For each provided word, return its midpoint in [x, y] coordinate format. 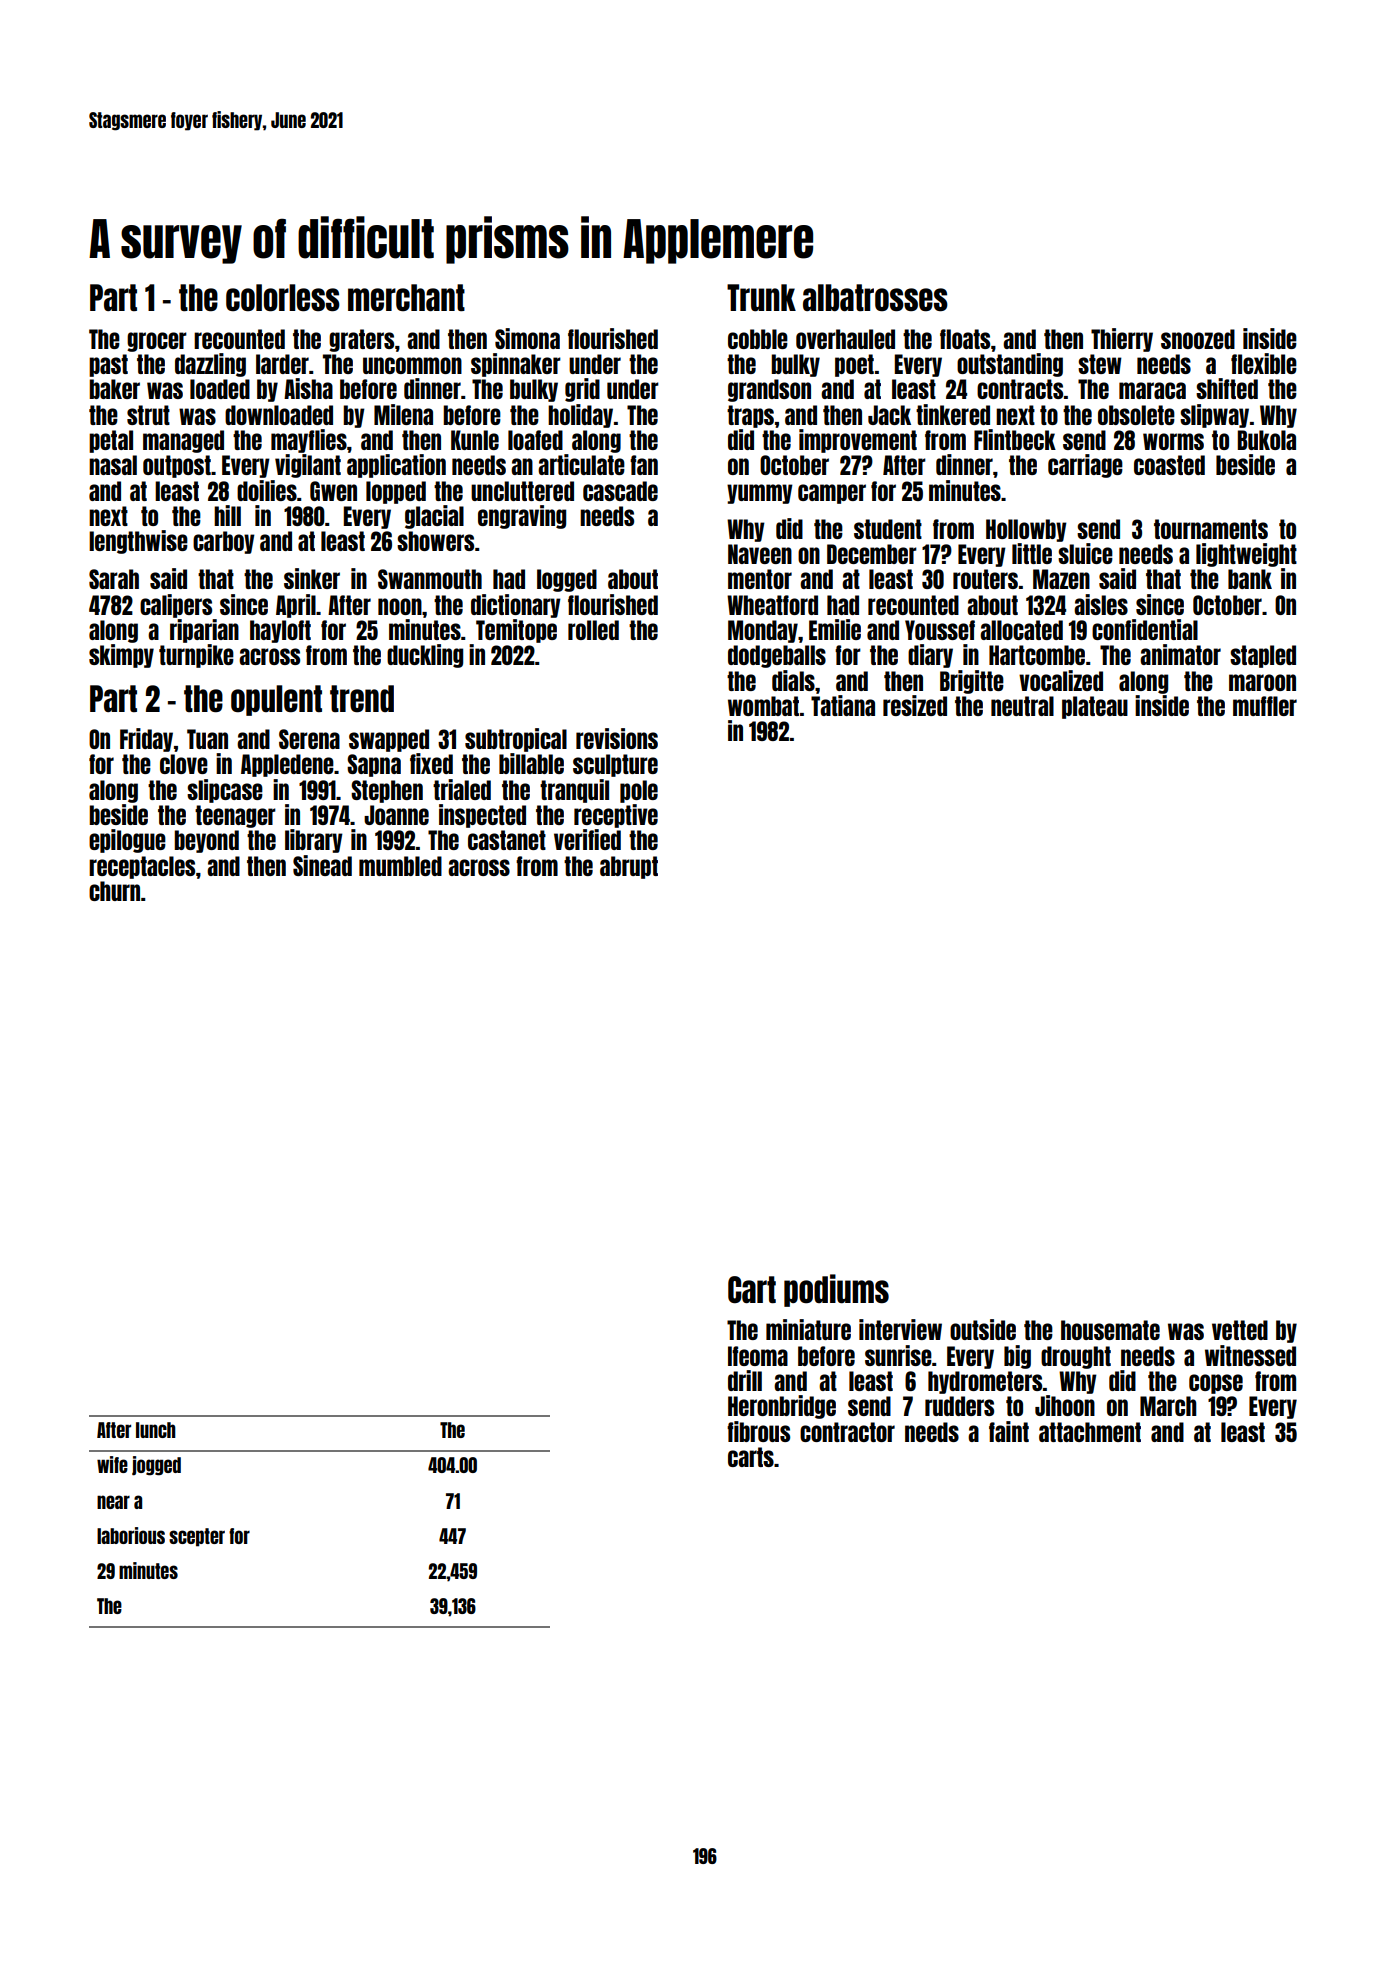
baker [114, 389]
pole [639, 791]
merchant [406, 297]
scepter [197, 1537]
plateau [1095, 707]
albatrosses [875, 298]
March [1168, 1406]
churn [114, 891]
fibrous [758, 1431]
